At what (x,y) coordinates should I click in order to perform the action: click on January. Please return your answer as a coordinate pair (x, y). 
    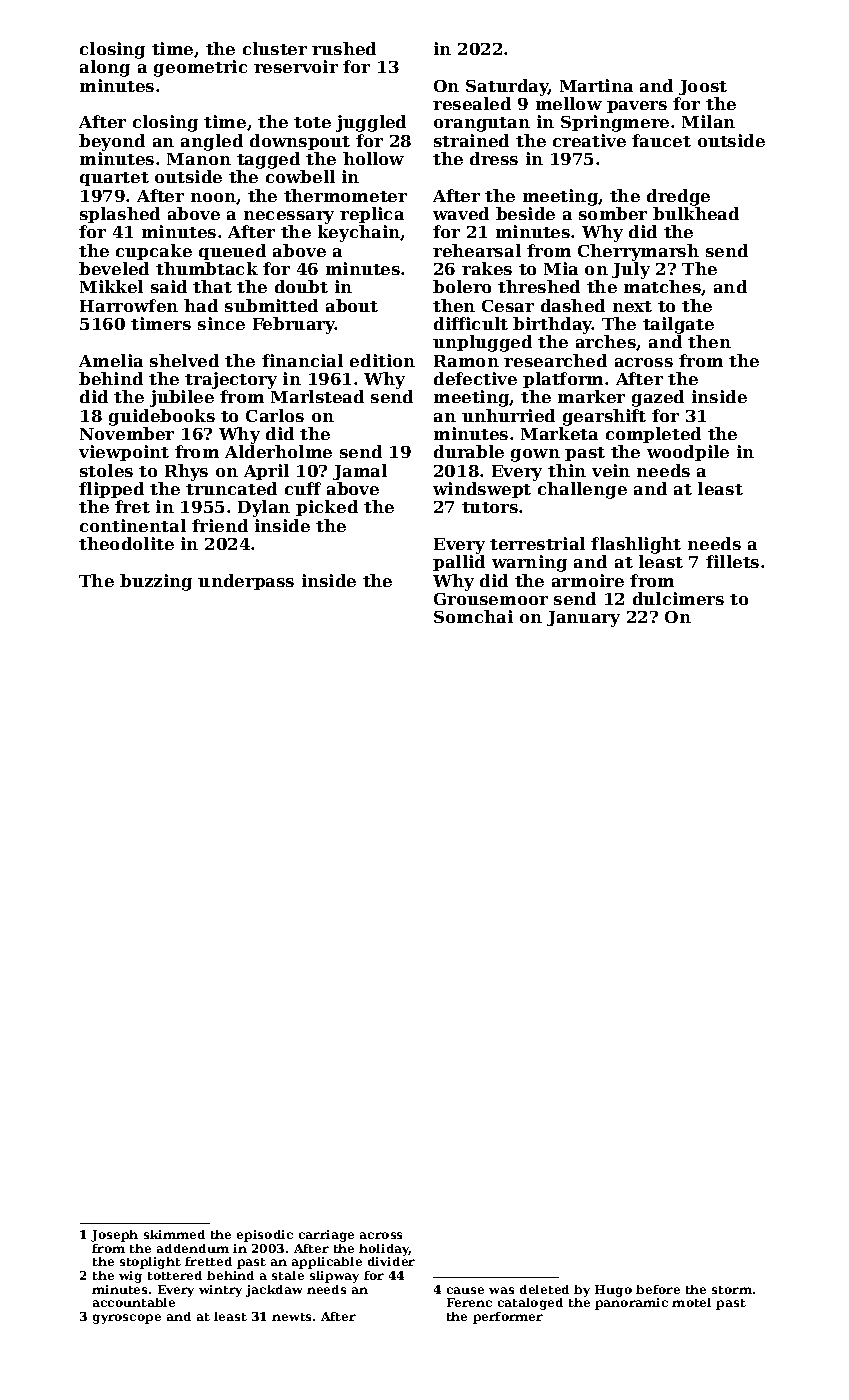
    Looking at the image, I should click on (583, 619).
